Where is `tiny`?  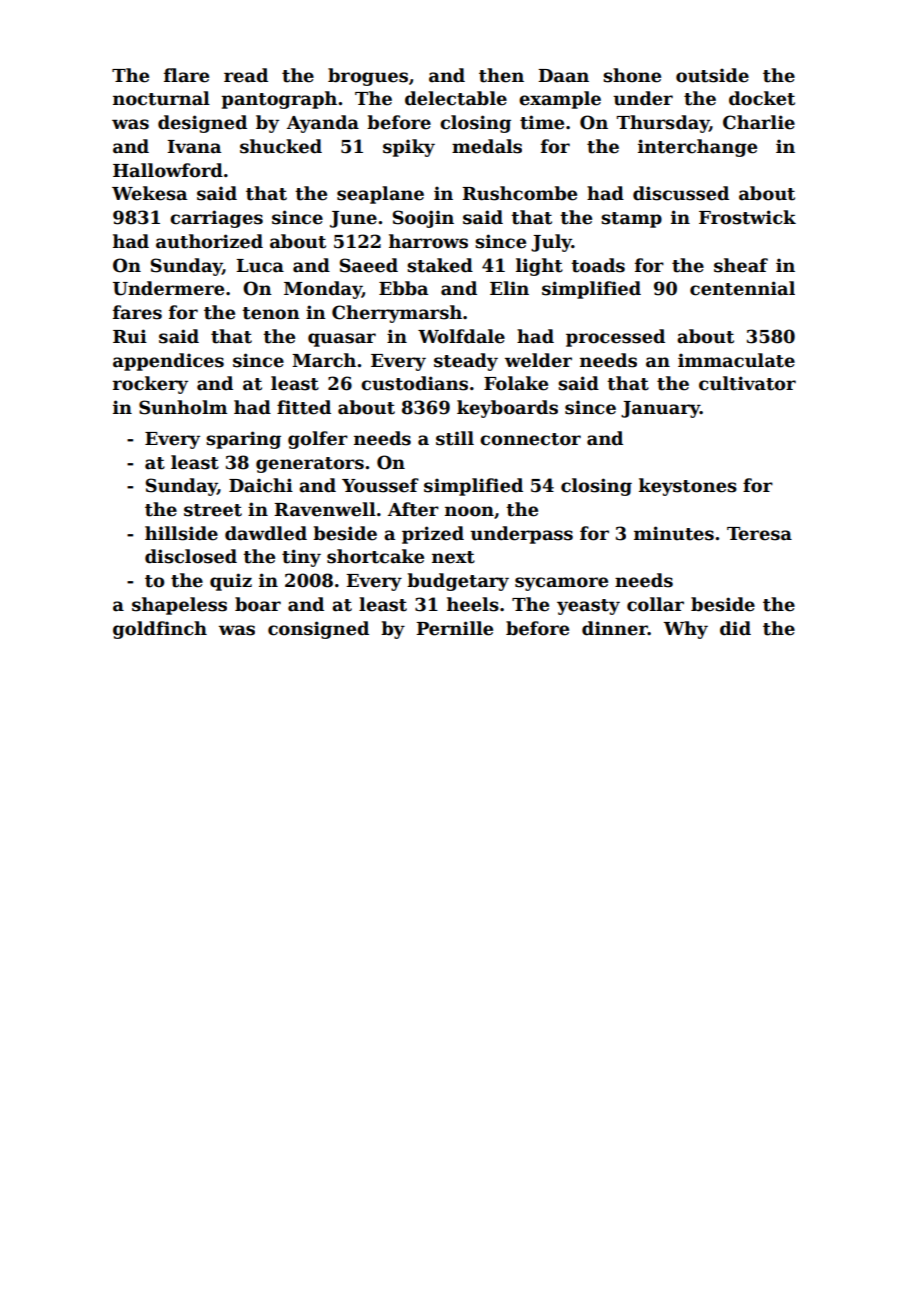
tiny is located at coordinates (301, 558).
